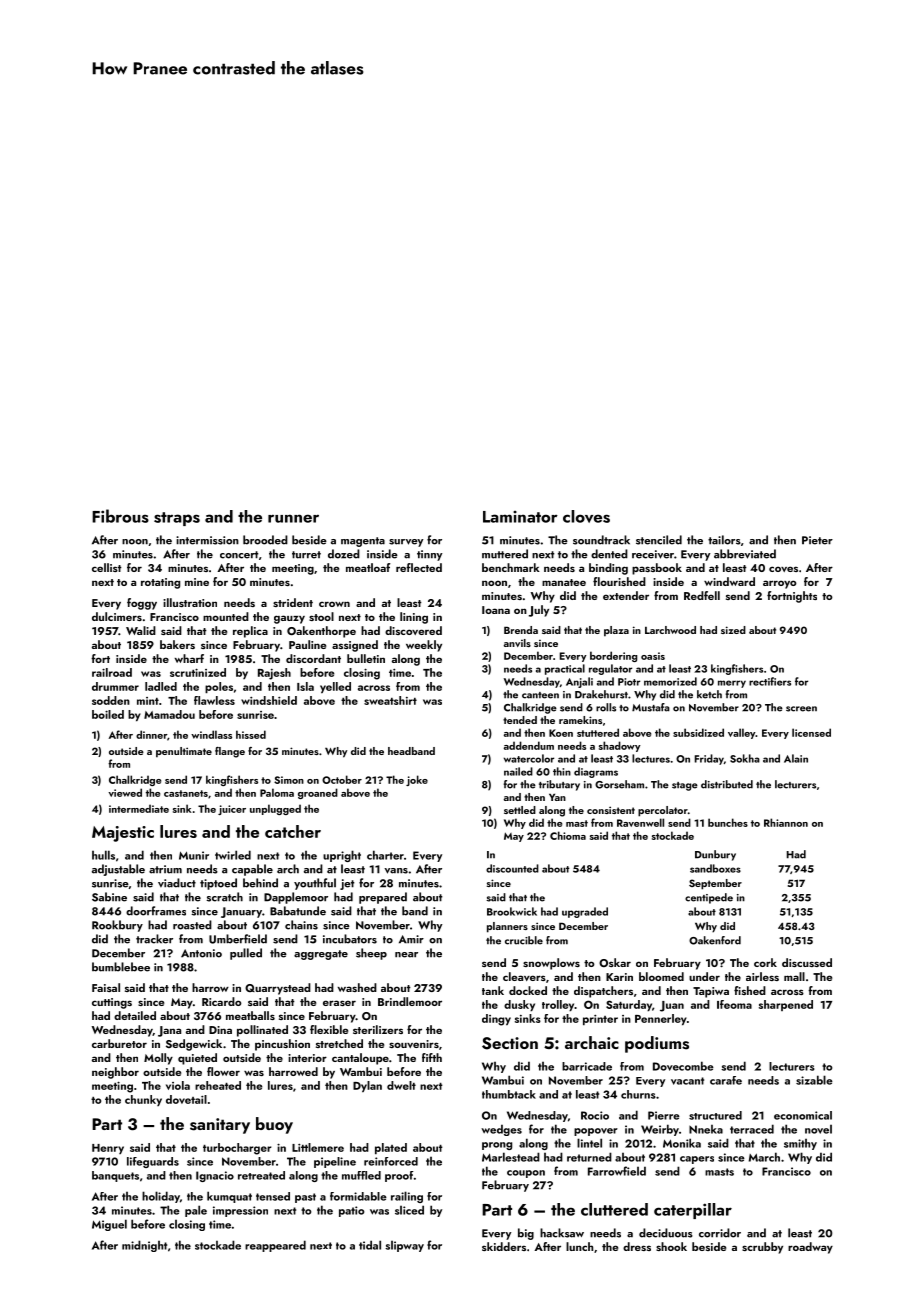 The height and width of the screenshot is (1308, 924). I want to click on pale, so click(196, 1211).
